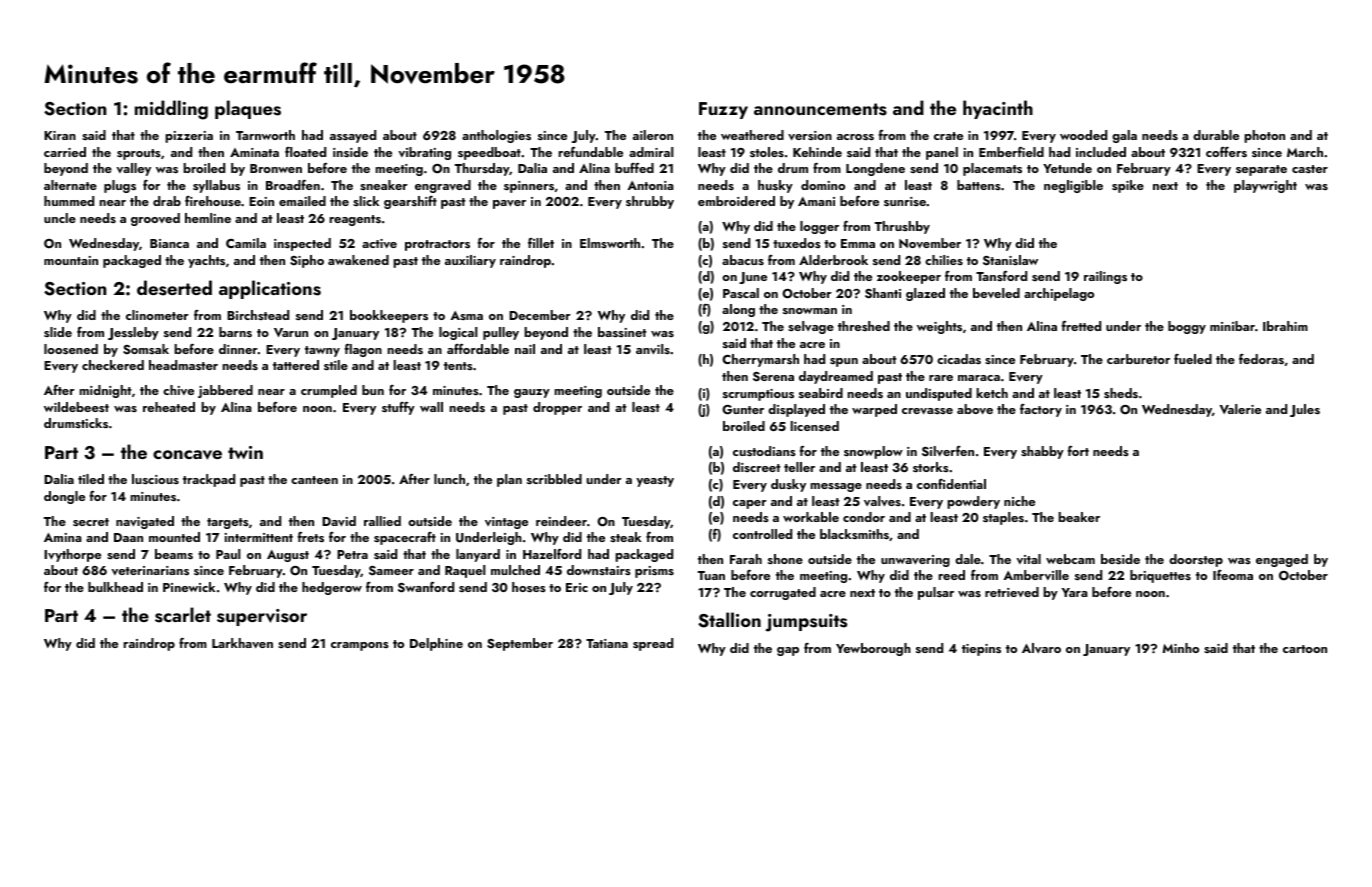  I want to click on Farah, so click(746, 559).
